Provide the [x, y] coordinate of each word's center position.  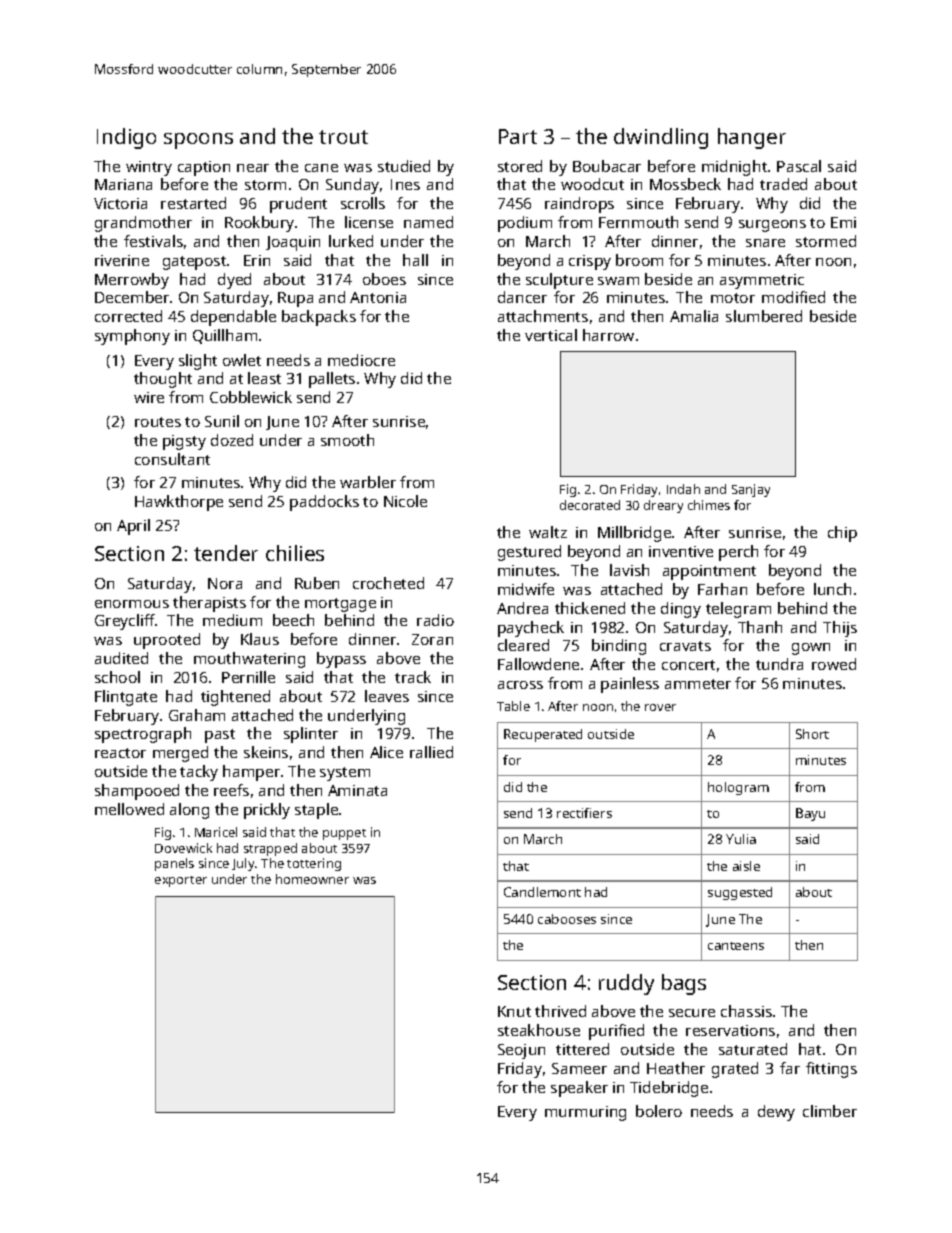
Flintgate [126, 698]
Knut [514, 1011]
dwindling [661, 138]
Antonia [378, 297]
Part [518, 136]
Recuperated [543, 735]
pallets [332, 380]
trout [343, 137]
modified [793, 297]
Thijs [840, 629]
